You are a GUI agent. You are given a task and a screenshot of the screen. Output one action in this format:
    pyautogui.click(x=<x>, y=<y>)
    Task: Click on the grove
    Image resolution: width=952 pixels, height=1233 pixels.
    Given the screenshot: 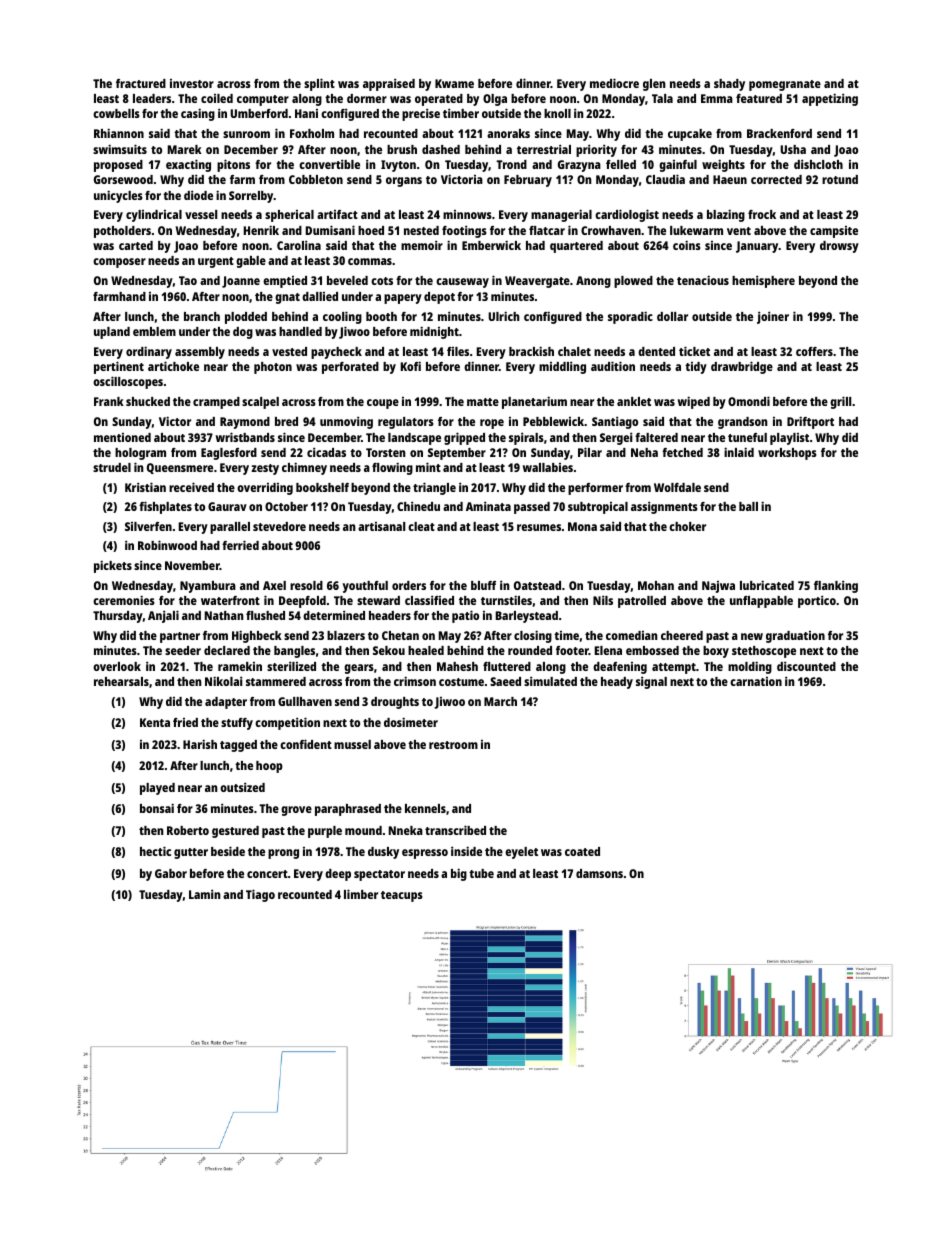 What is the action you would take?
    pyautogui.click(x=296, y=811)
